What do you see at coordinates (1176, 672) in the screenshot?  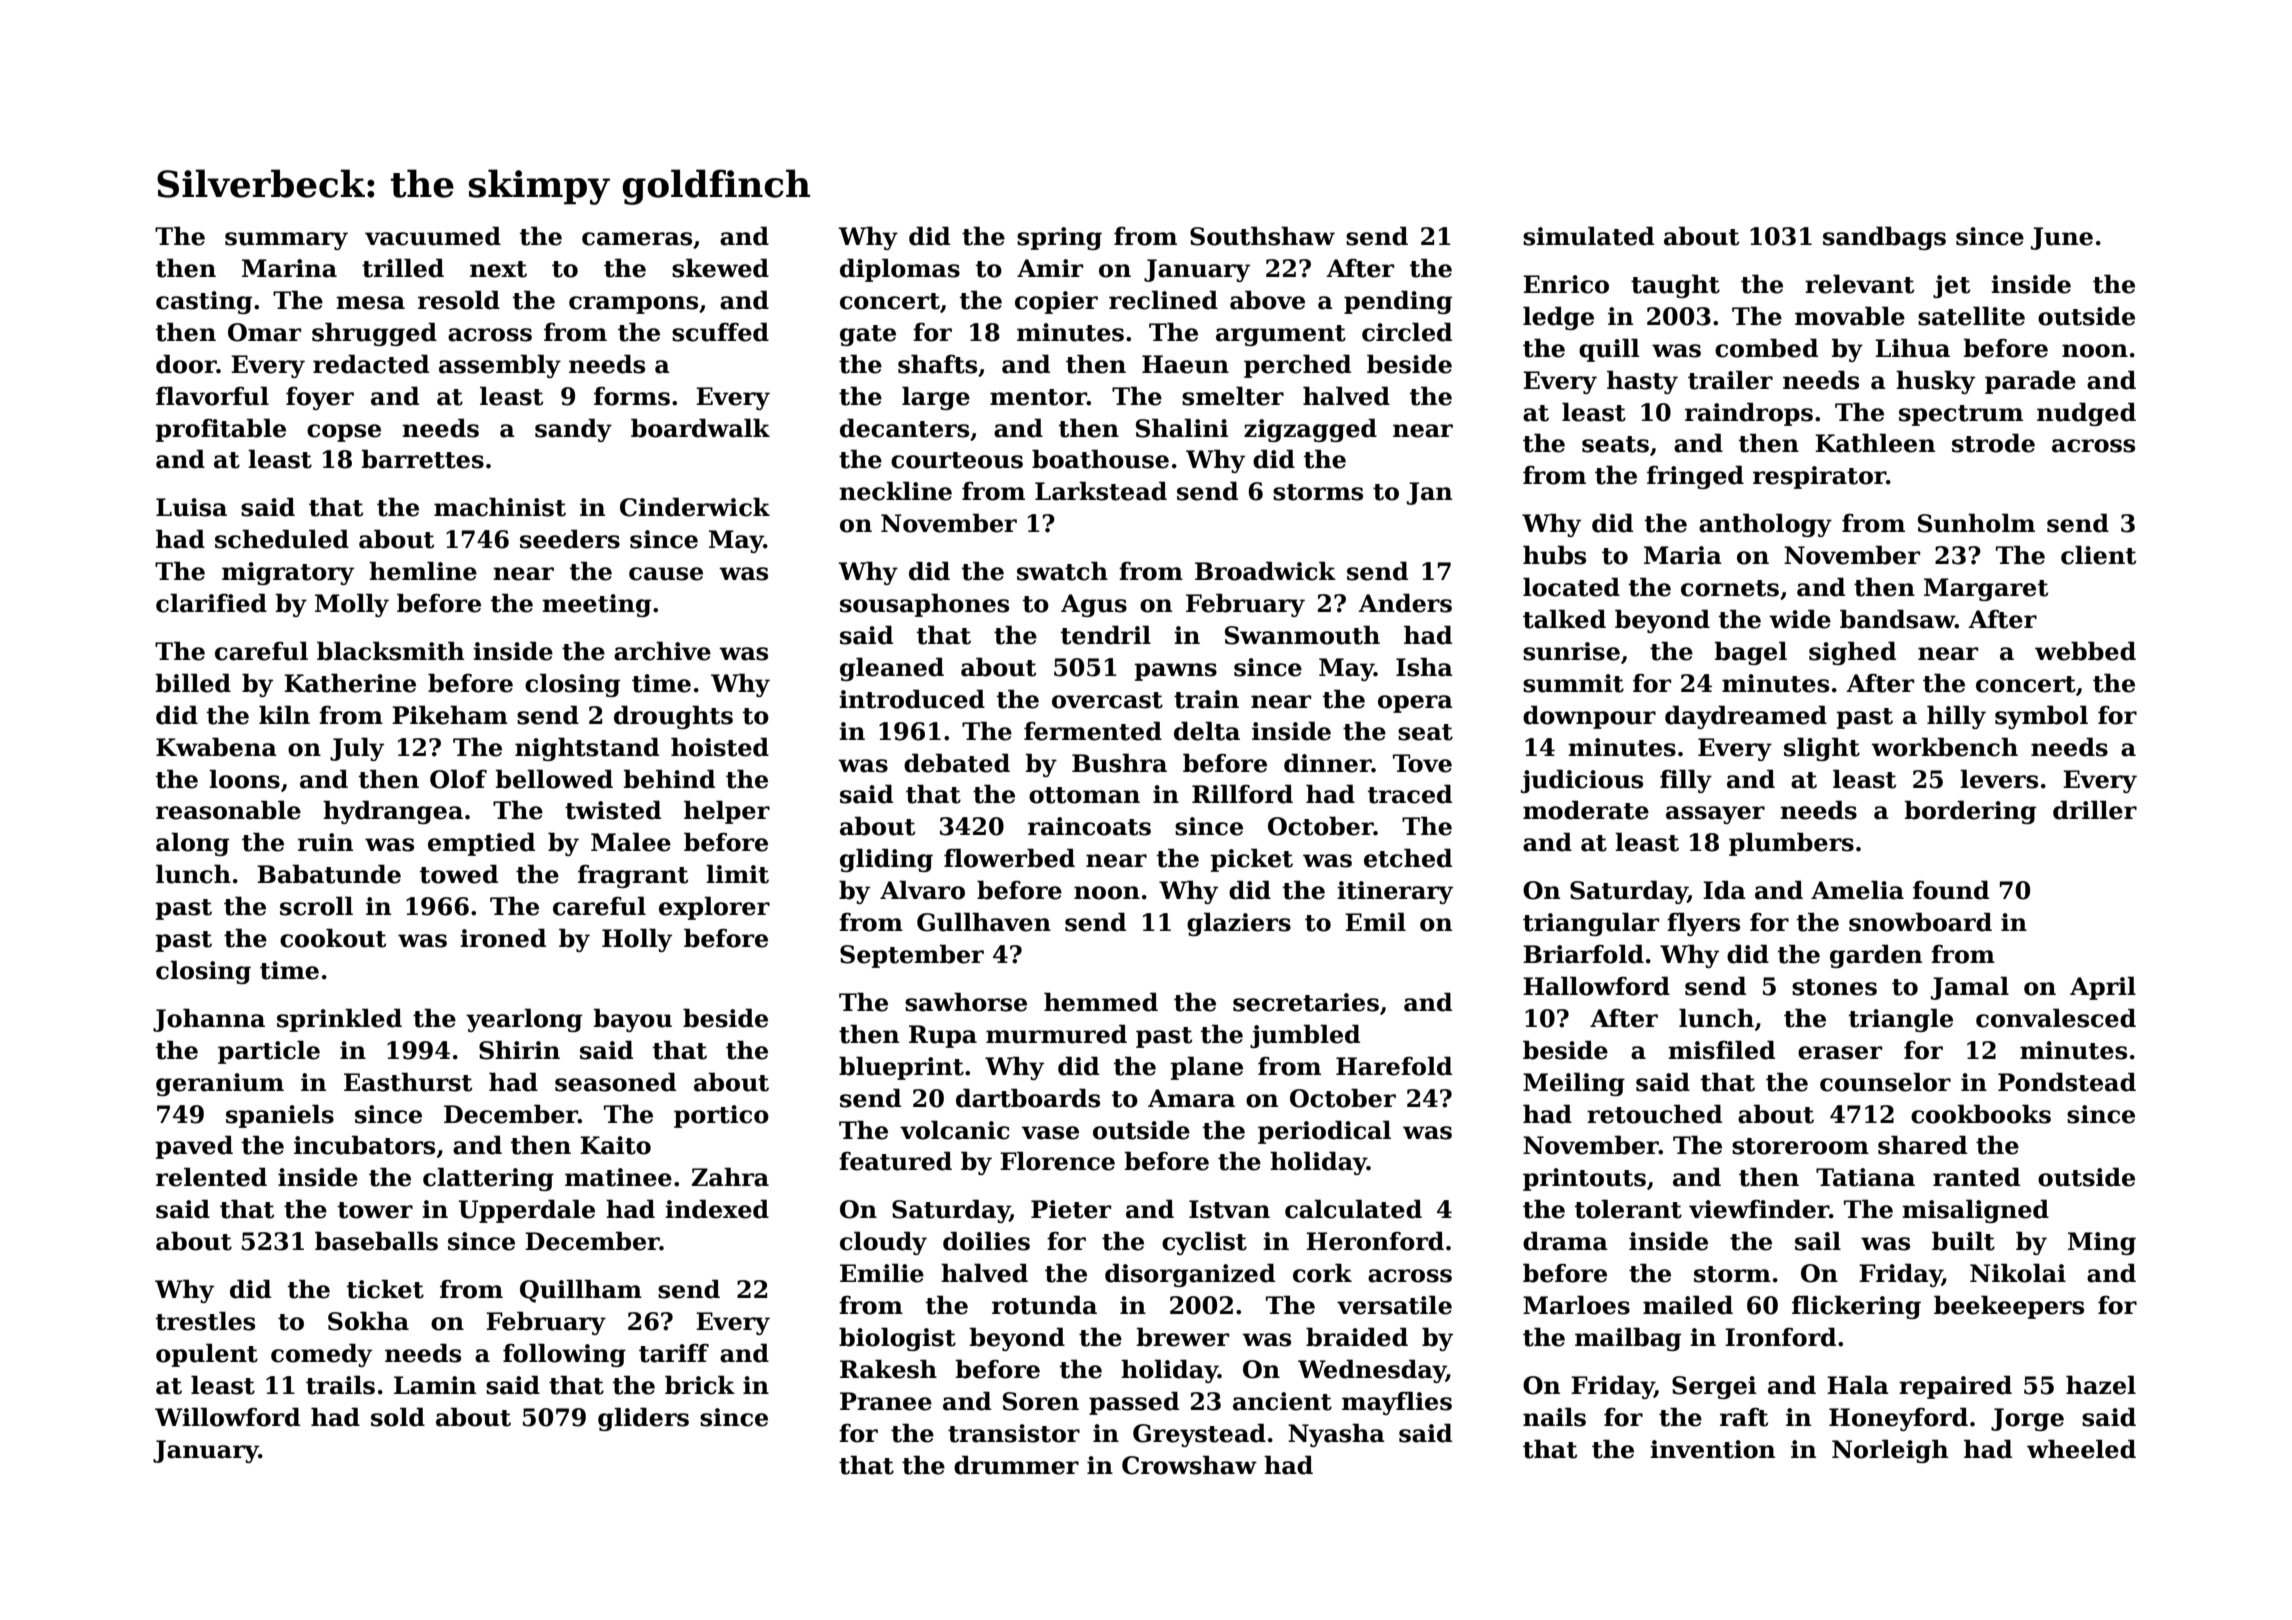 I see `pawns` at bounding box center [1176, 672].
